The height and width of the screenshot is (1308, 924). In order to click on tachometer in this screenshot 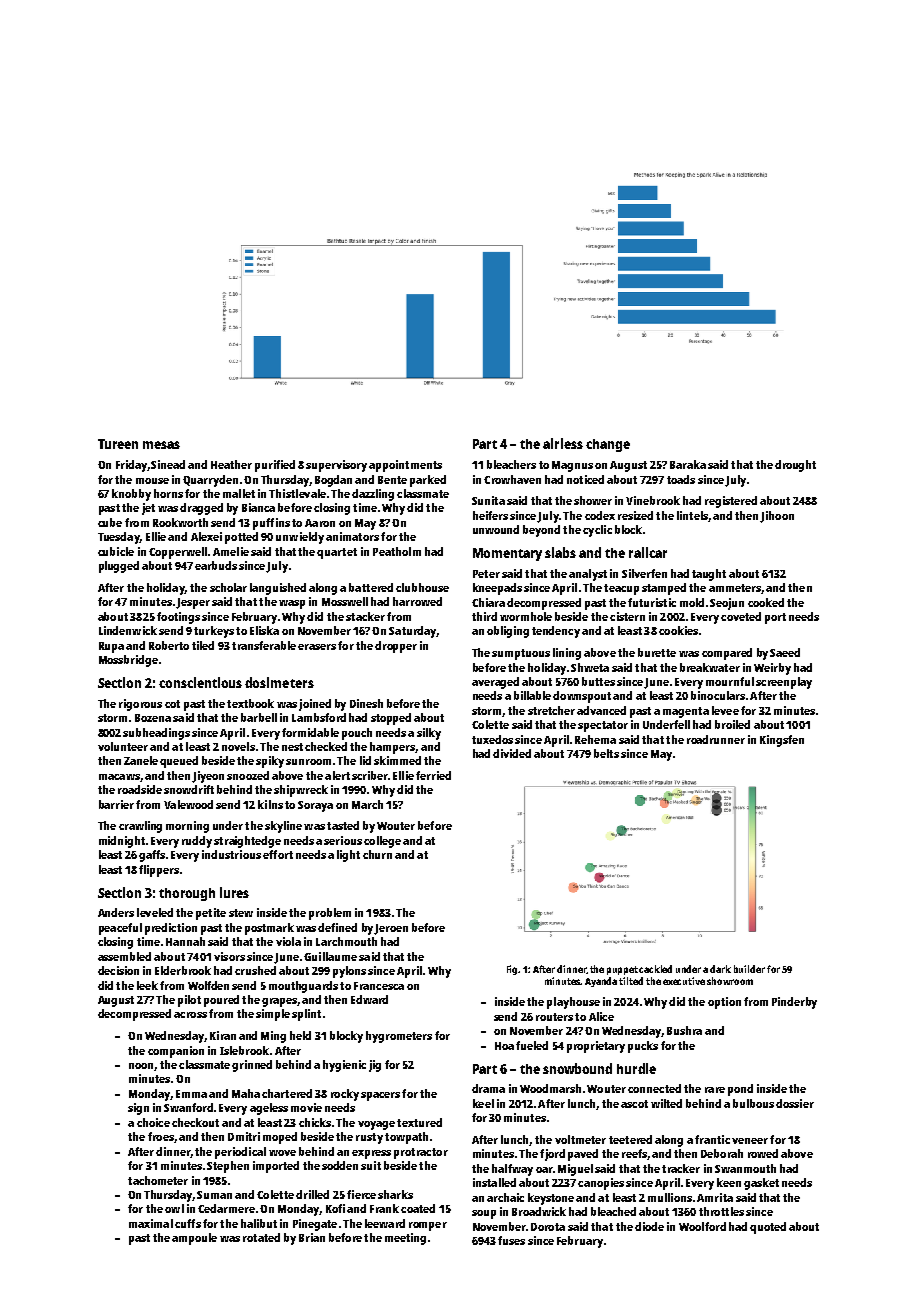, I will do `click(158, 1180)`.
